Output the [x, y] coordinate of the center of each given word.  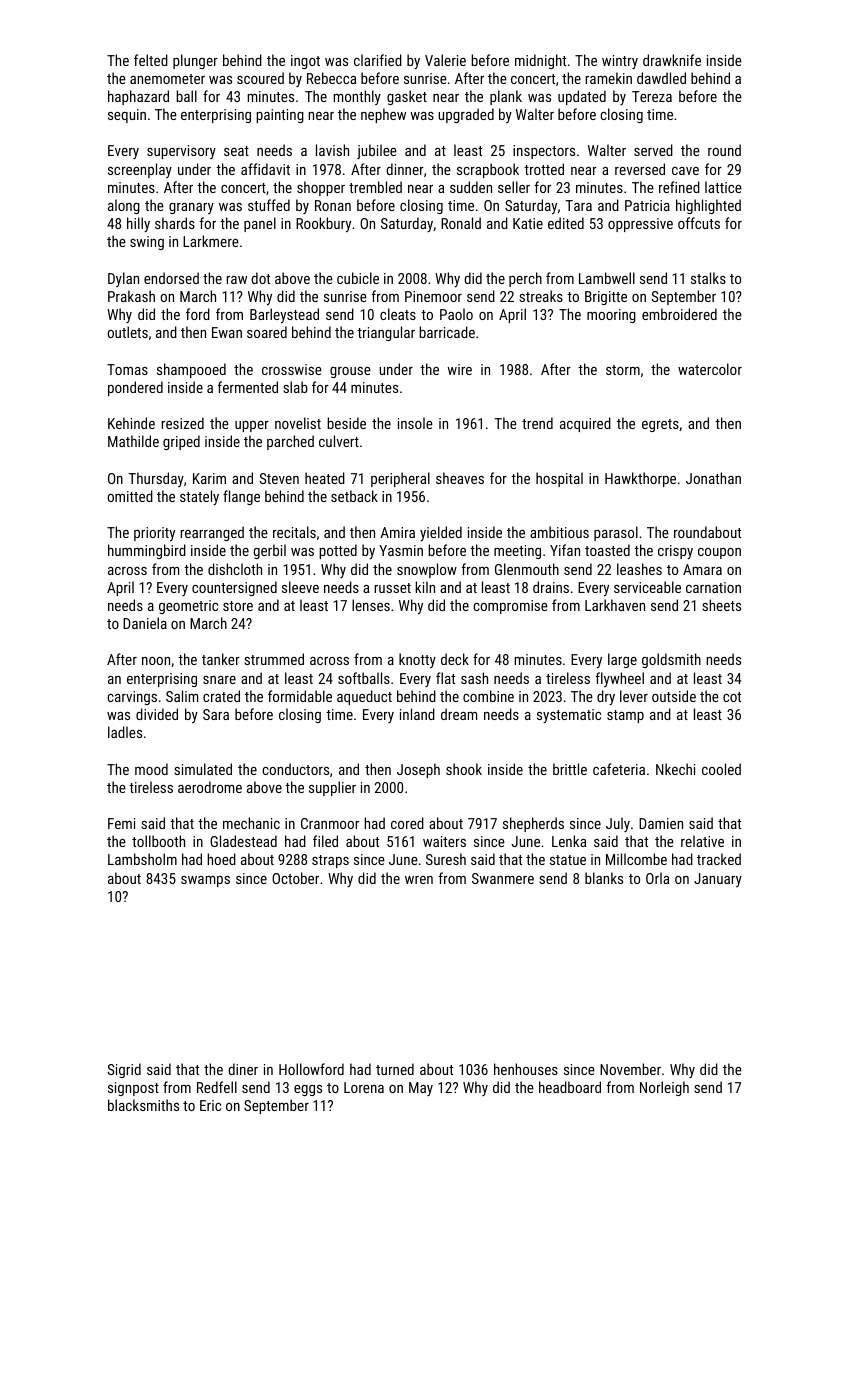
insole [415, 423]
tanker [221, 659]
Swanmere [503, 878]
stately [199, 497]
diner [243, 1069]
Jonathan [713, 478]
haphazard [138, 97]
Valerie [445, 60]
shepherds [533, 824]
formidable [300, 696]
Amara [702, 569]
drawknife [672, 60]
